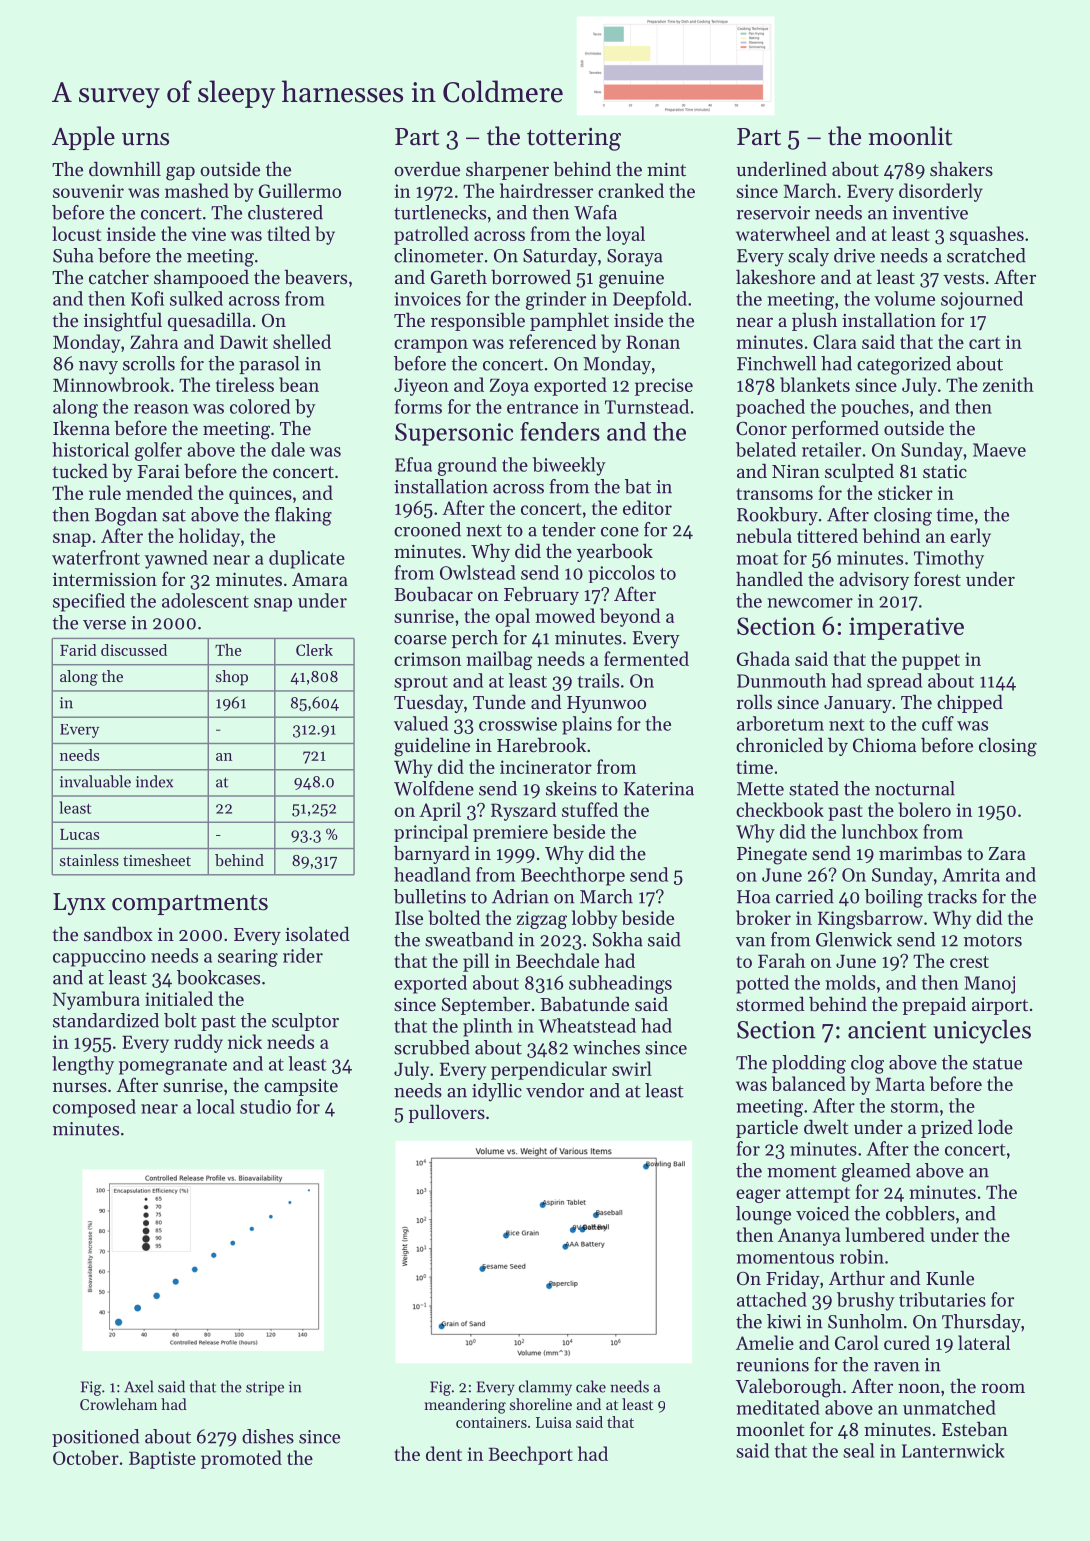  Describe the element at coordinates (299, 384) in the page. I see `bean` at that location.
